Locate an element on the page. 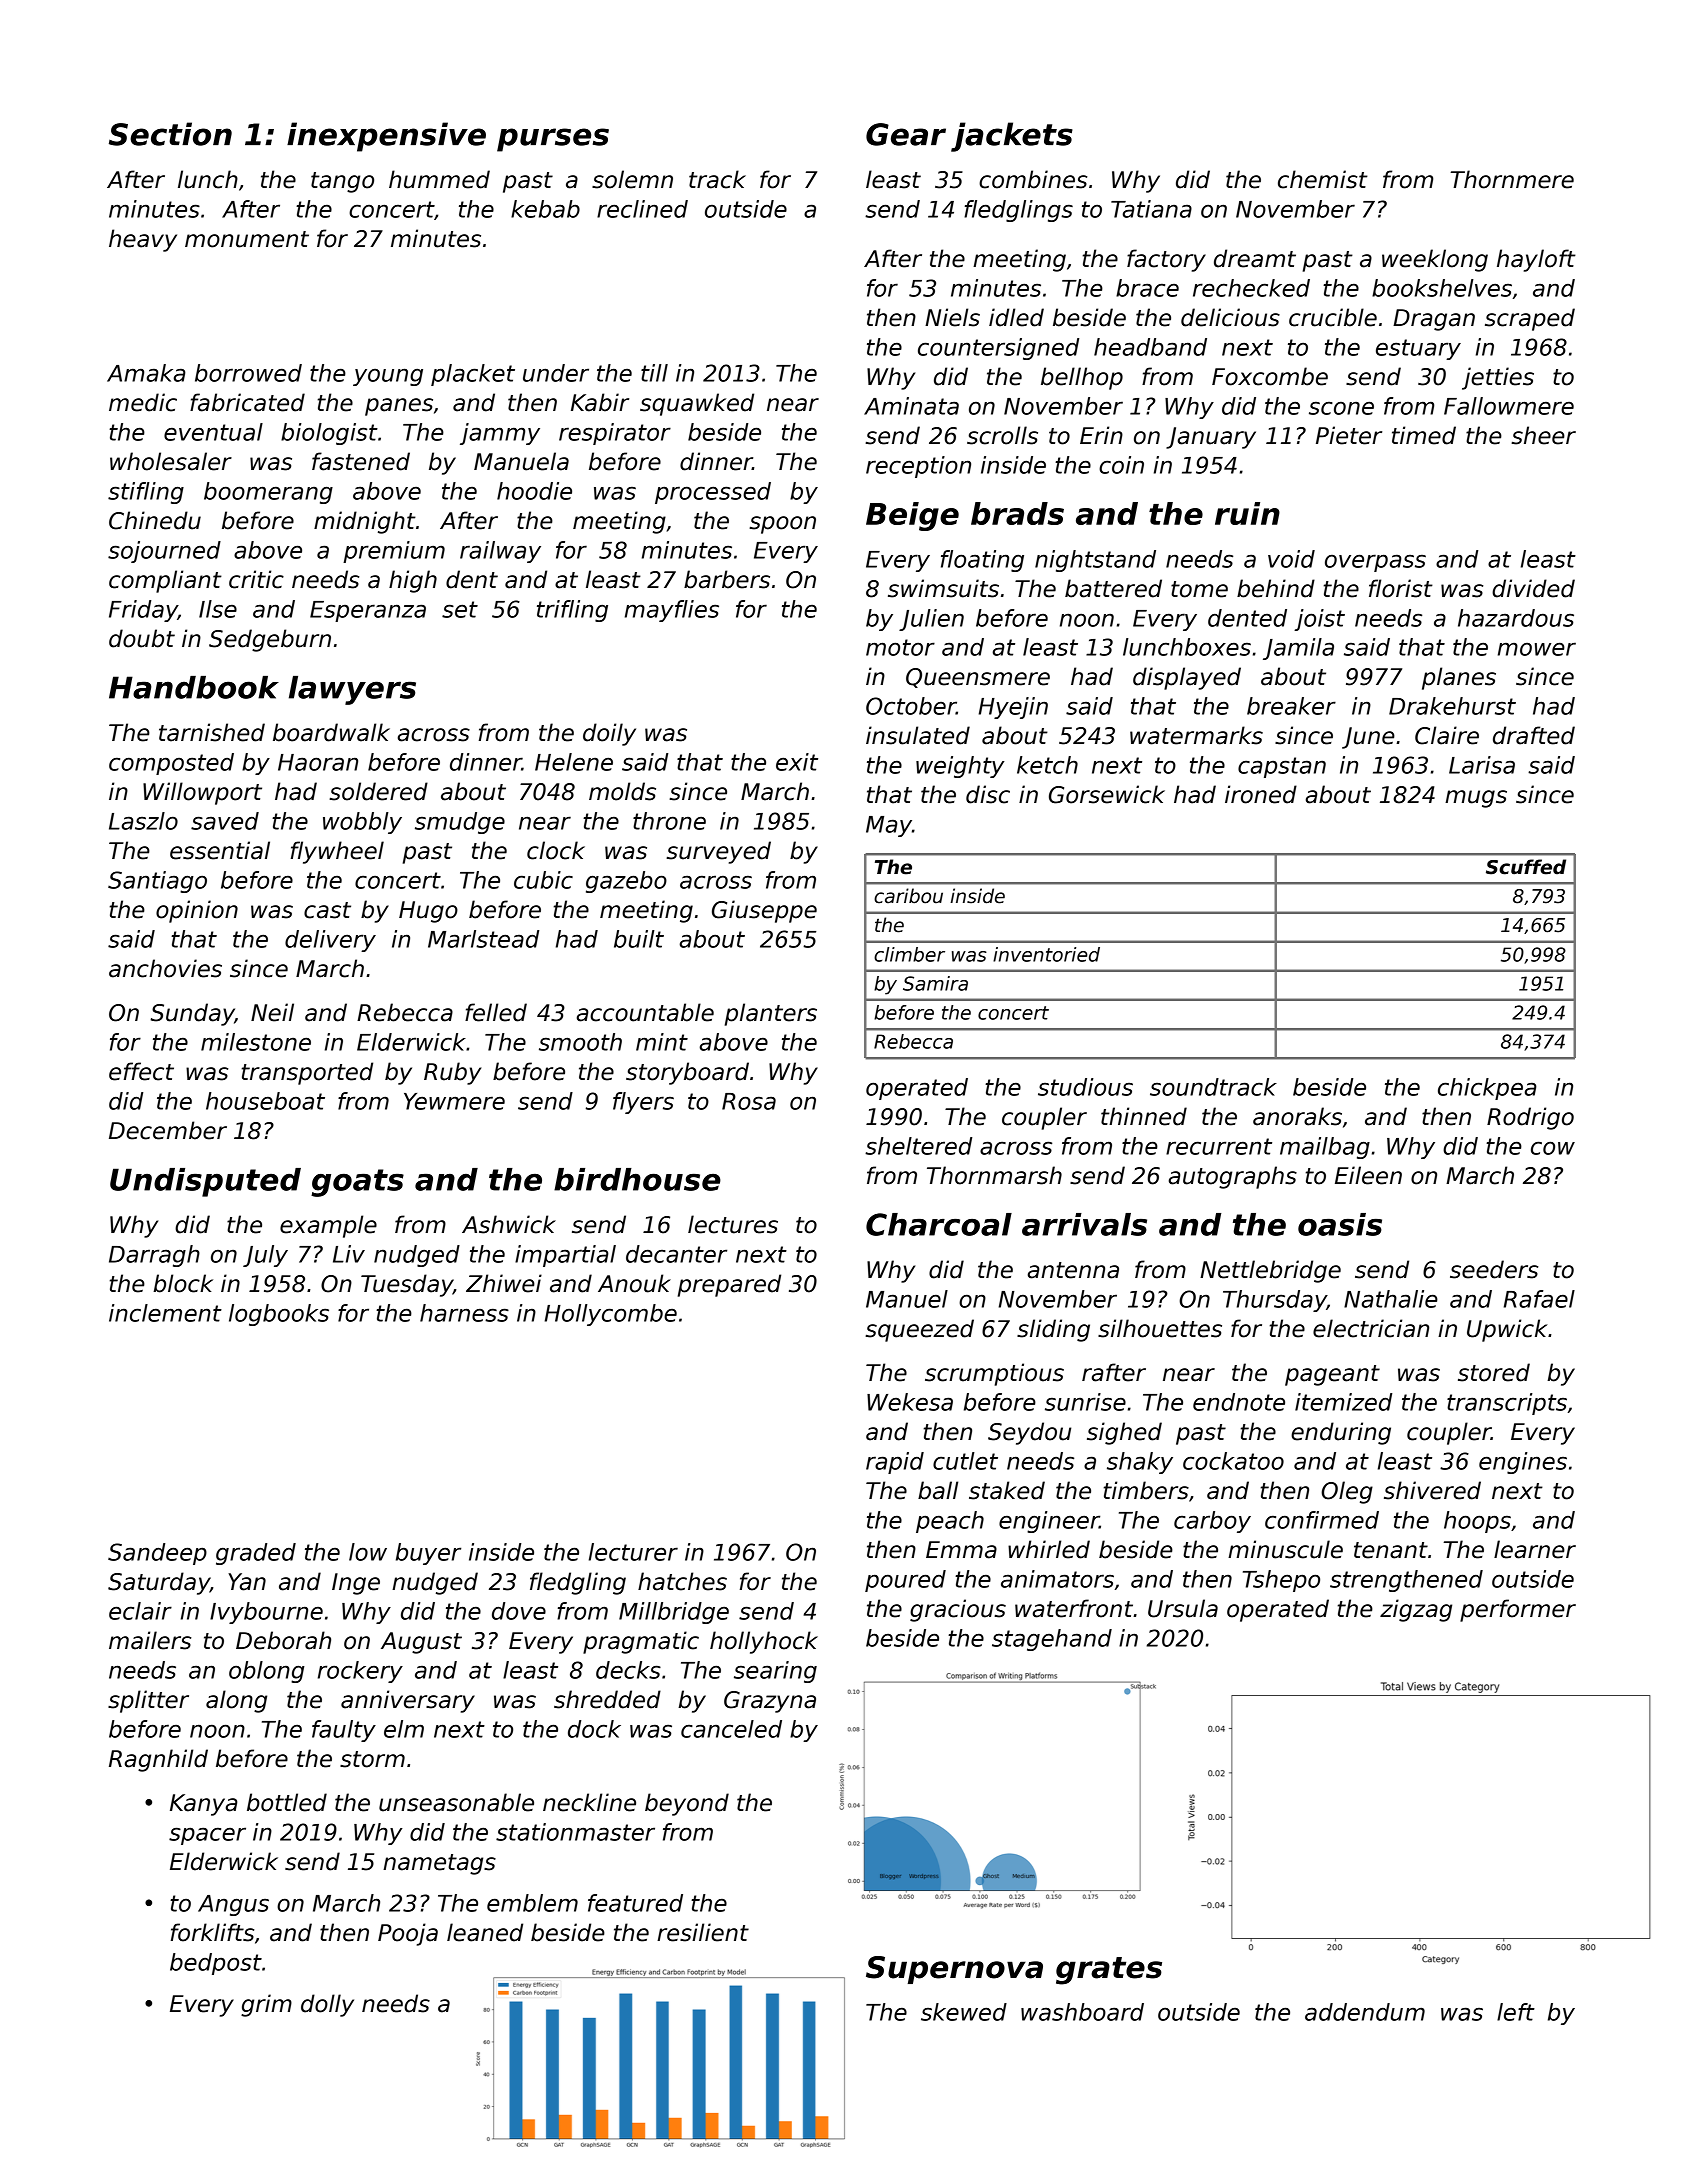 The height and width of the page is (2178, 1683). left is located at coordinates (1516, 2012).
